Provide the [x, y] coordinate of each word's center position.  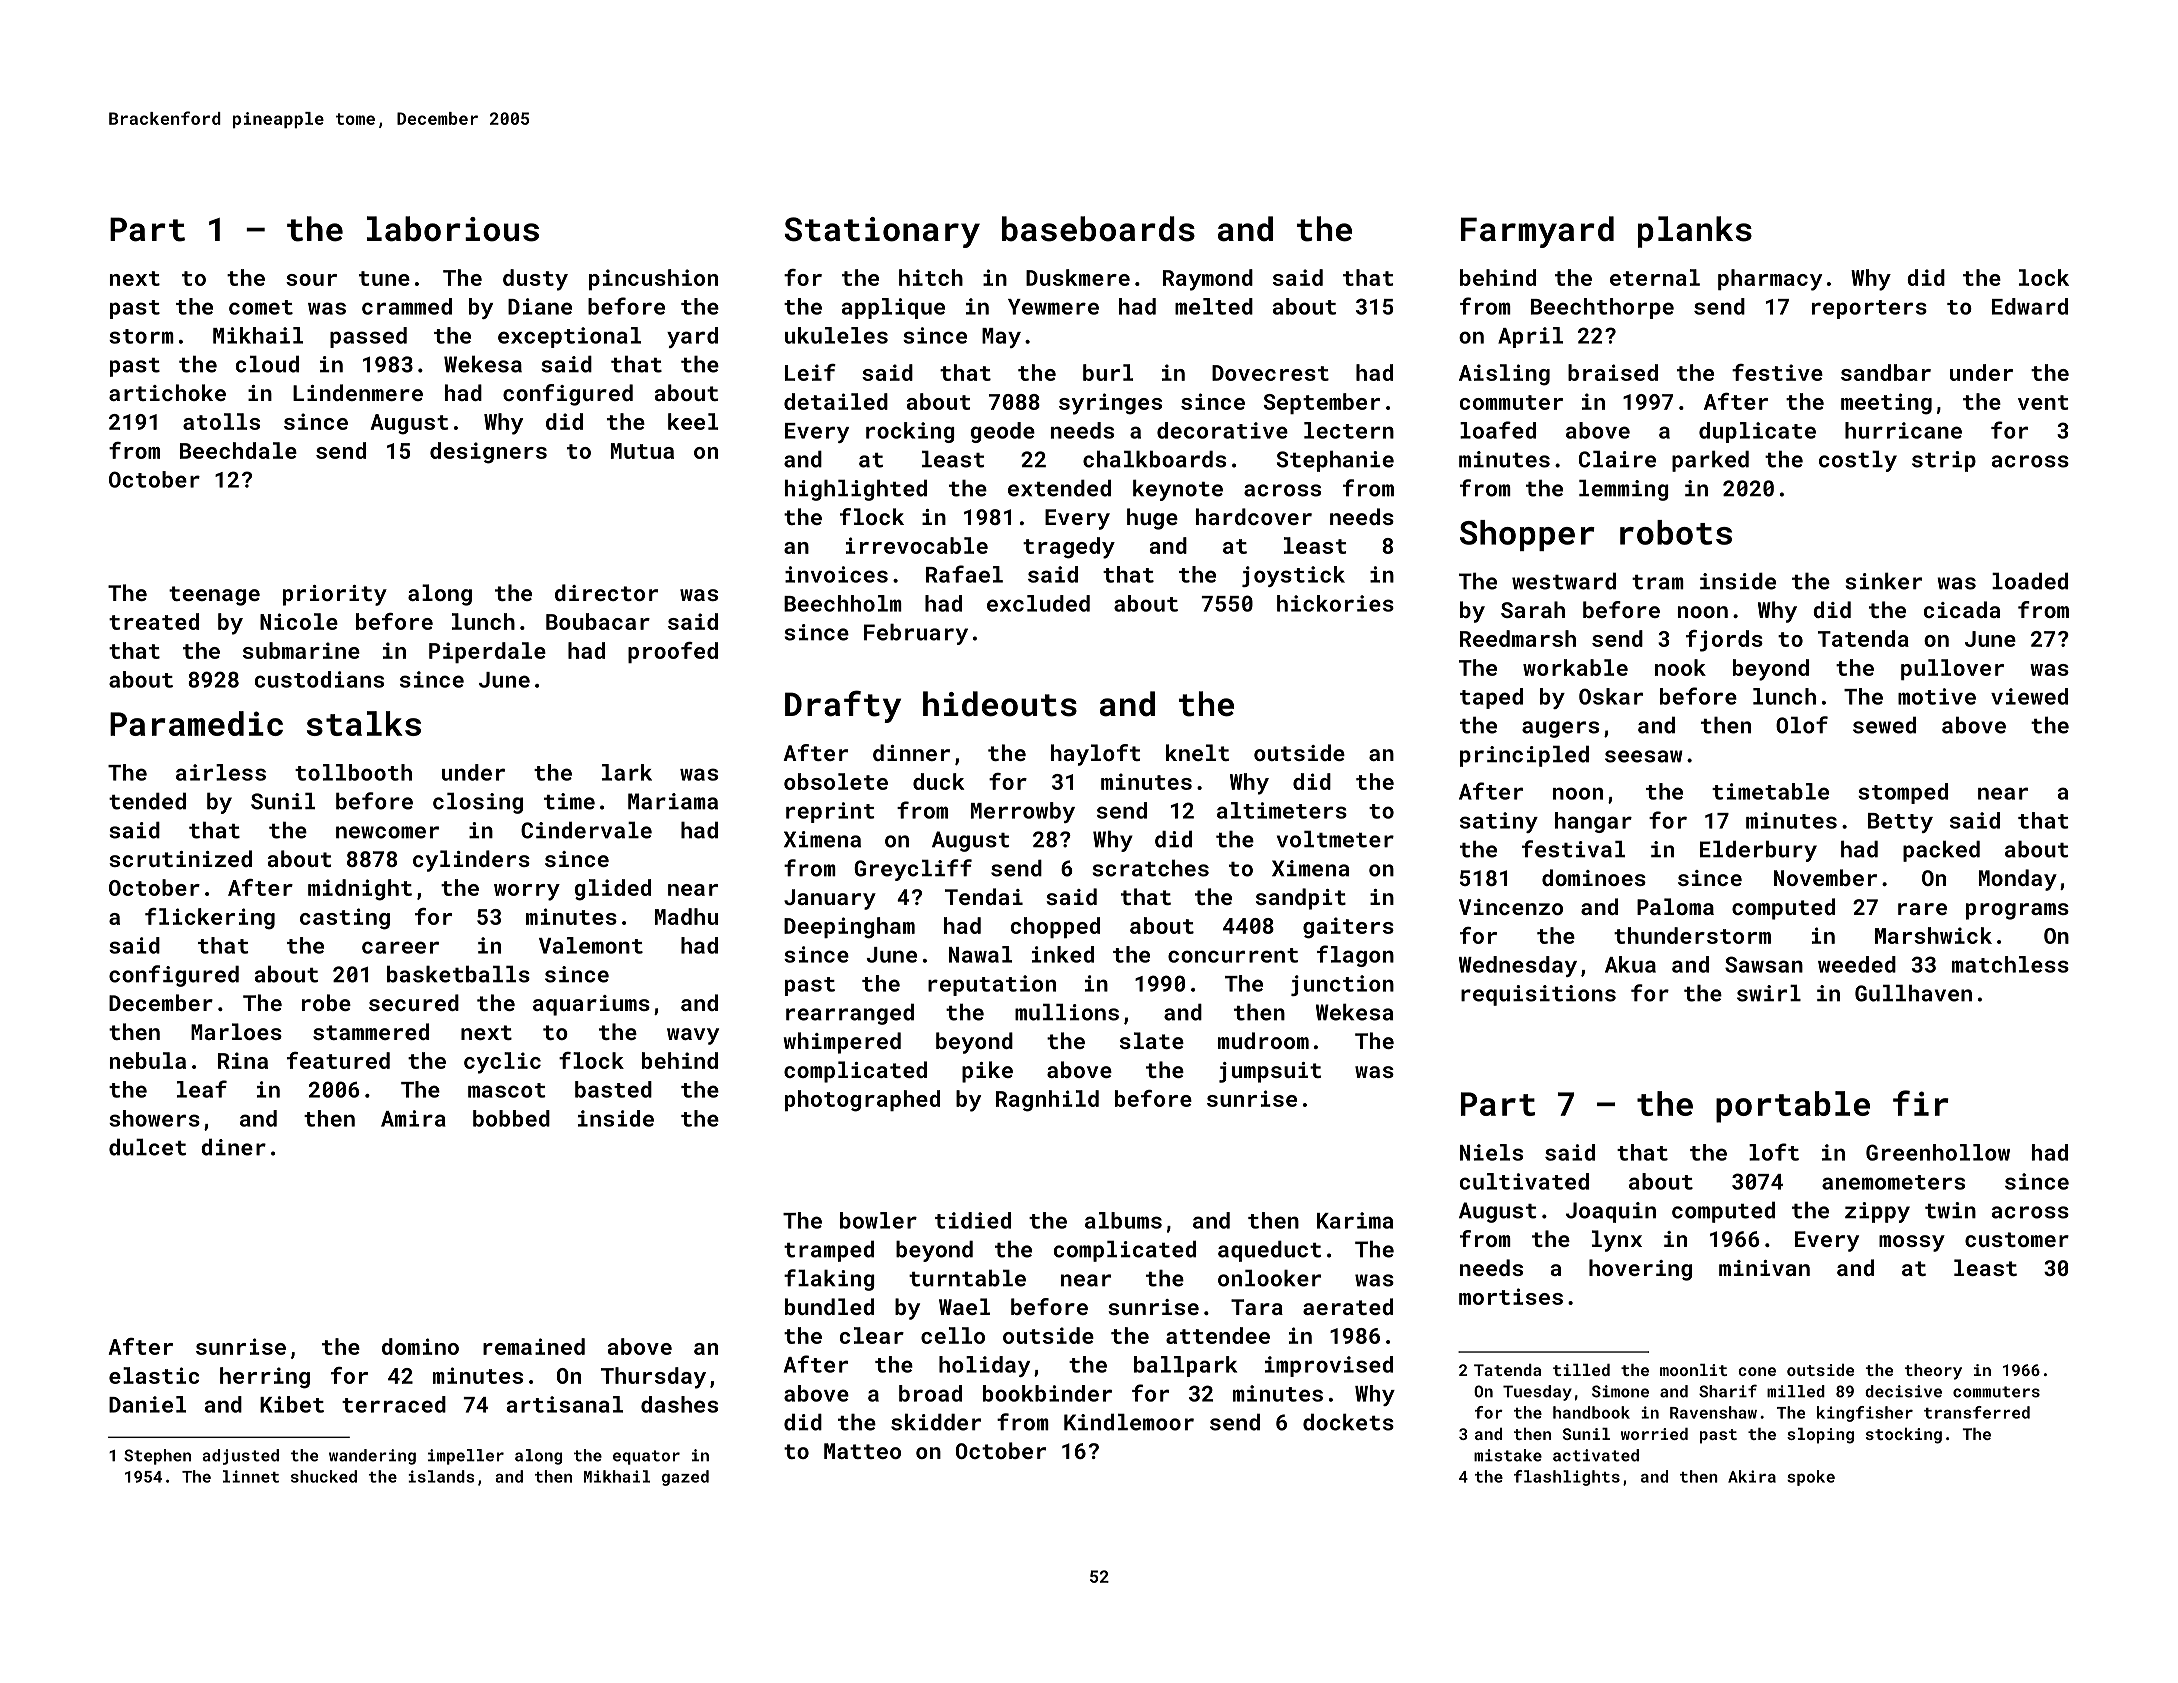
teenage [214, 596]
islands [441, 1476]
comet [261, 307]
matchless [2010, 964]
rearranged [850, 1014]
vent [2043, 402]
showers [154, 1118]
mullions [1067, 1012]
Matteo [862, 1451]
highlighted [856, 490]
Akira [1752, 1476]
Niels [1491, 1152]
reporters [1869, 309]
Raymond [1208, 280]
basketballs [458, 974]
